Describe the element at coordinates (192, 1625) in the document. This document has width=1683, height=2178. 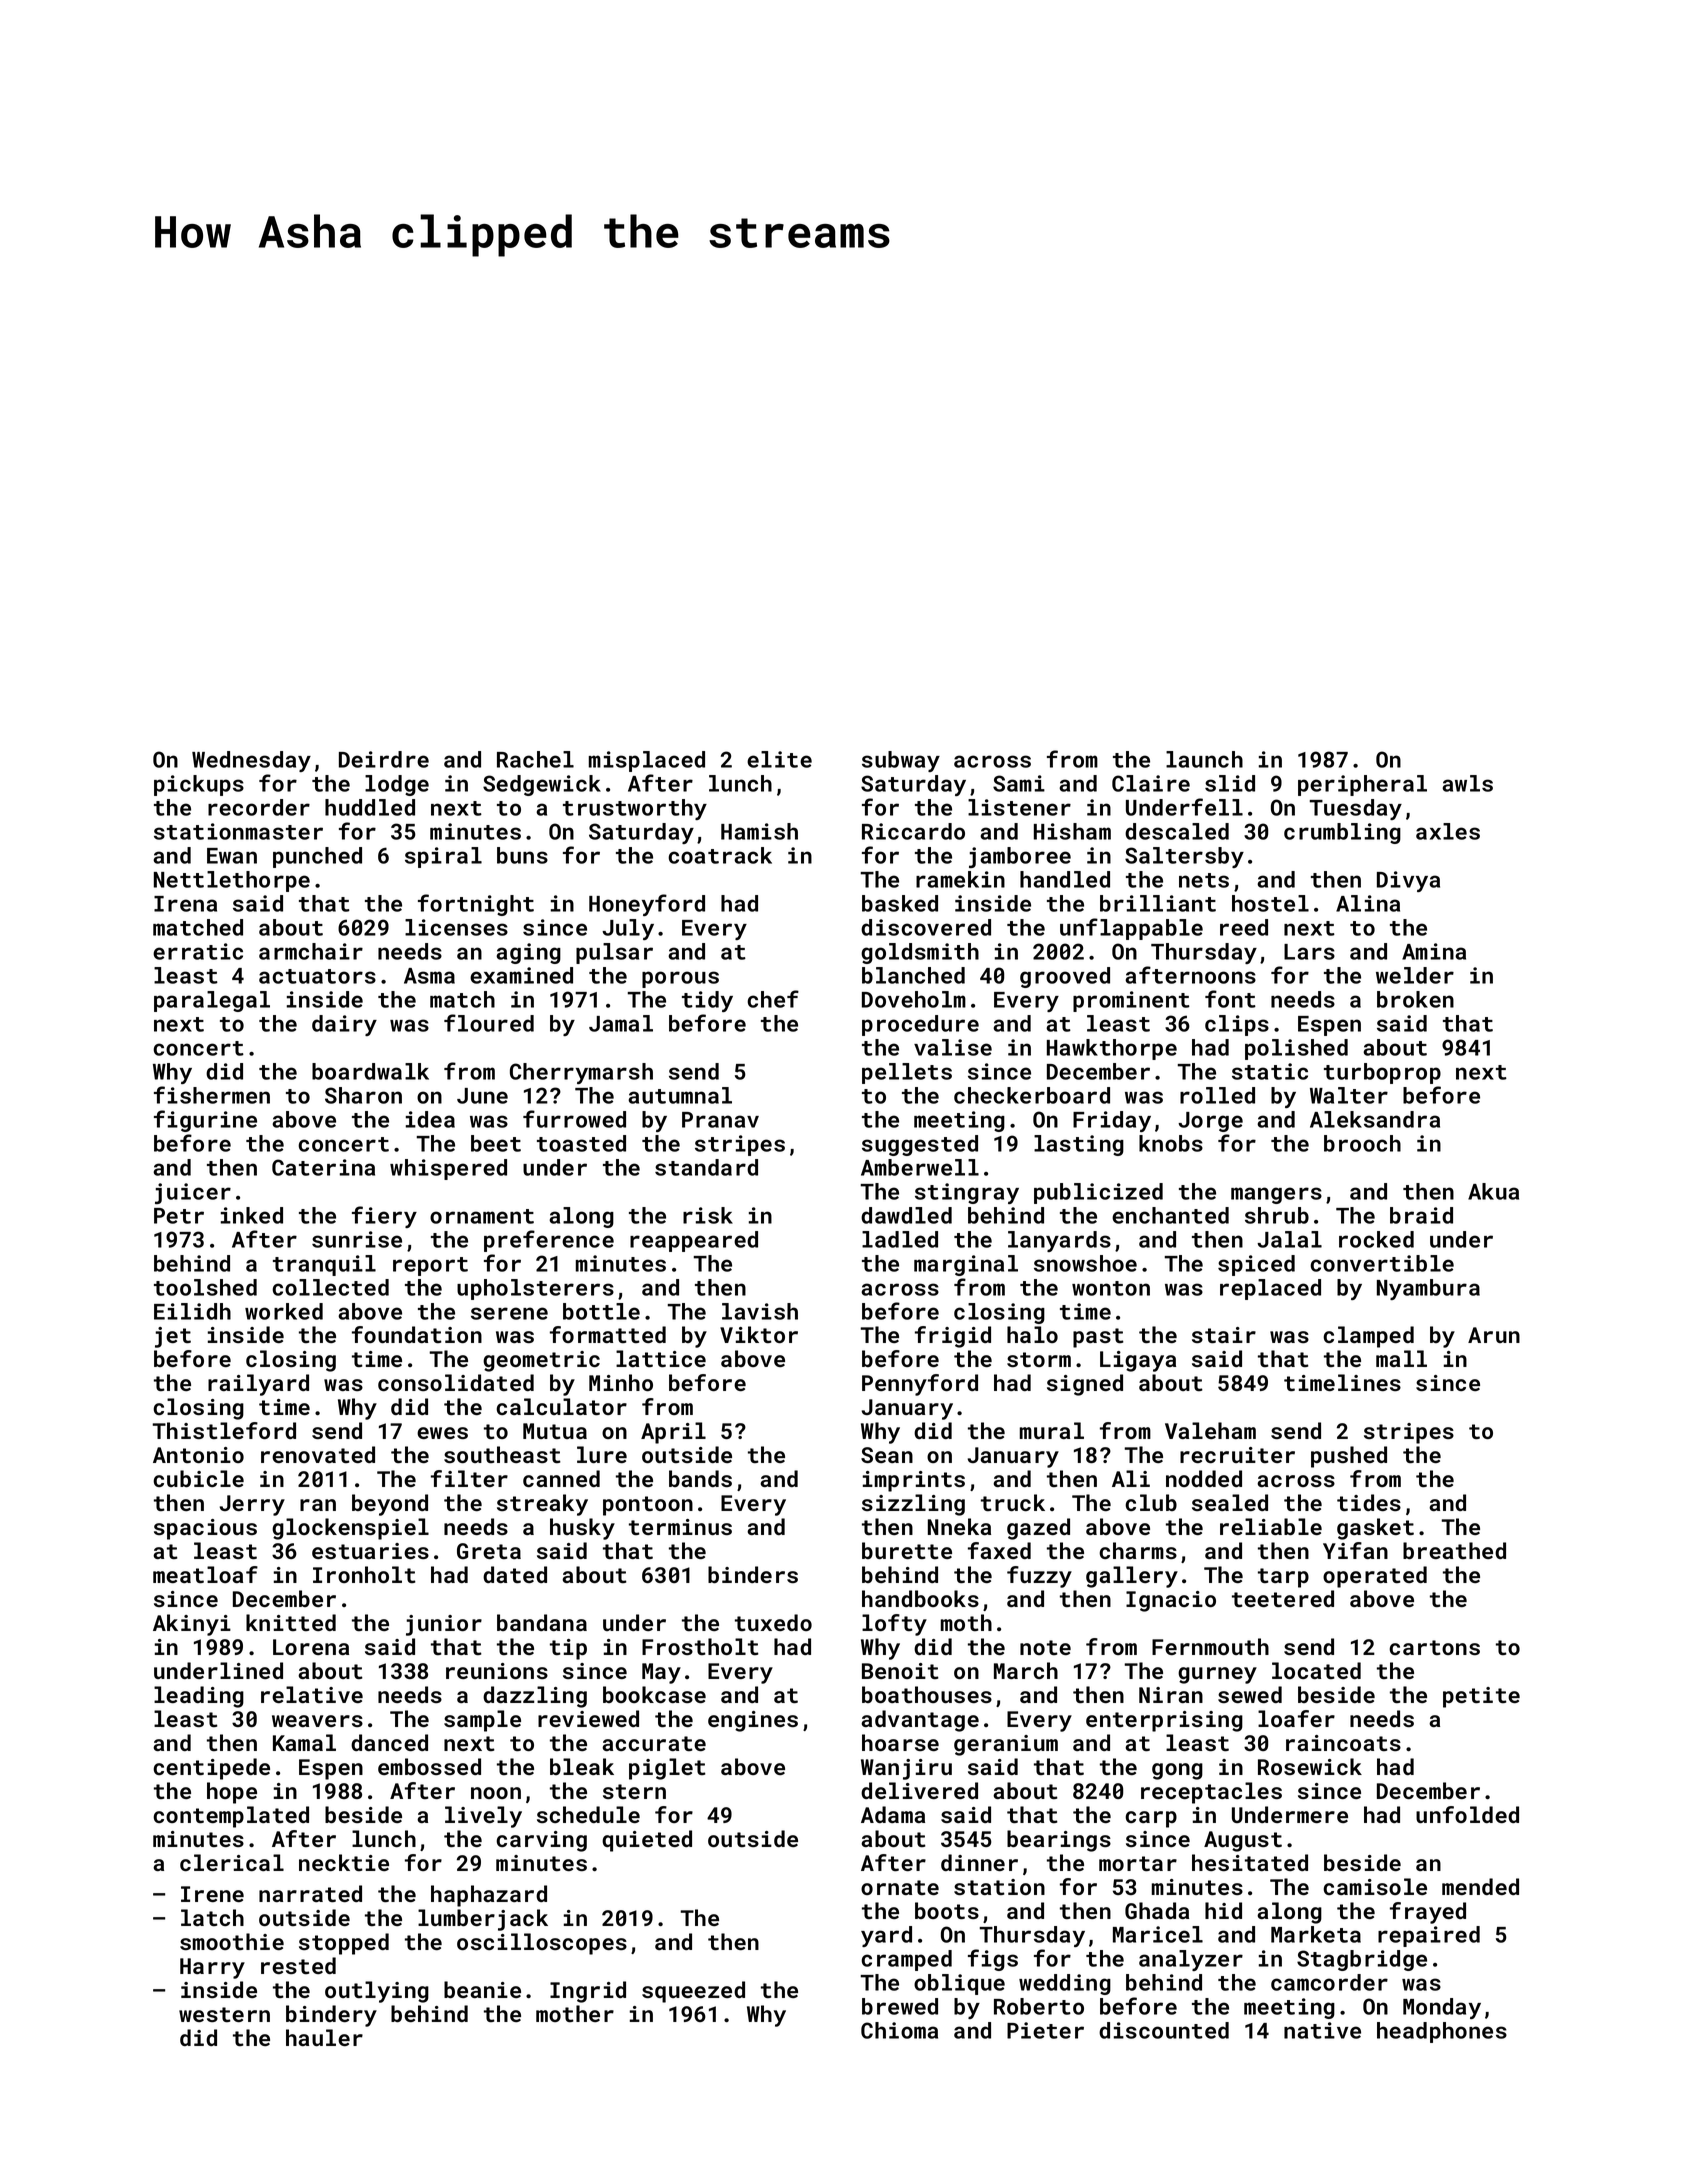
I see `Akinyi` at that location.
